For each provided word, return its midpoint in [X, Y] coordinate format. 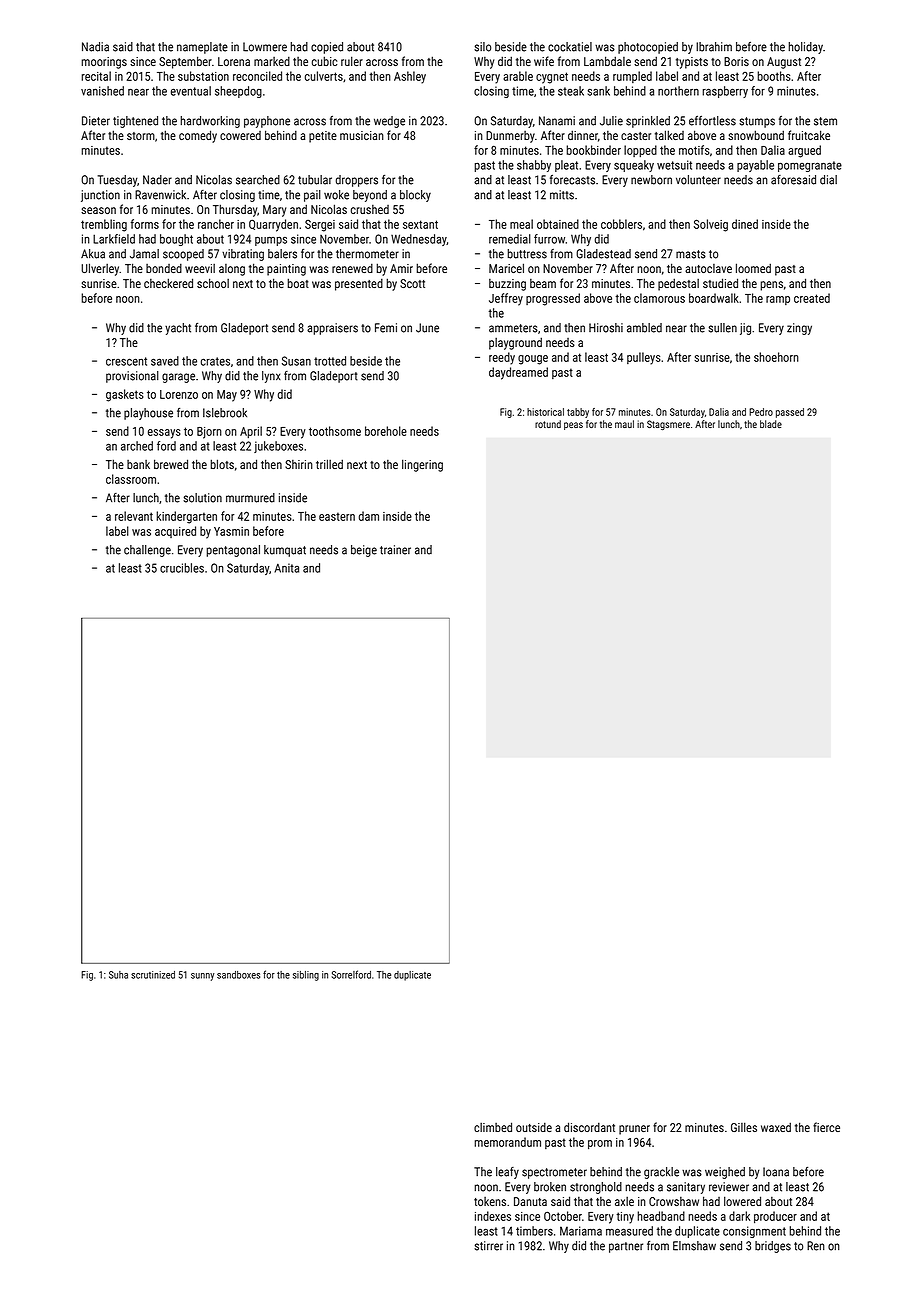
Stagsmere [668, 425]
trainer [395, 550]
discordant [589, 1127]
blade [771, 424]
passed [790, 413]
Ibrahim [714, 47]
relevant [134, 516]
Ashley [410, 77]
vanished [102, 91]
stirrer [488, 1246]
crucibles [182, 568]
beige [364, 551]
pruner [634, 1130]
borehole [386, 431]
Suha [118, 975]
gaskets [125, 395]
